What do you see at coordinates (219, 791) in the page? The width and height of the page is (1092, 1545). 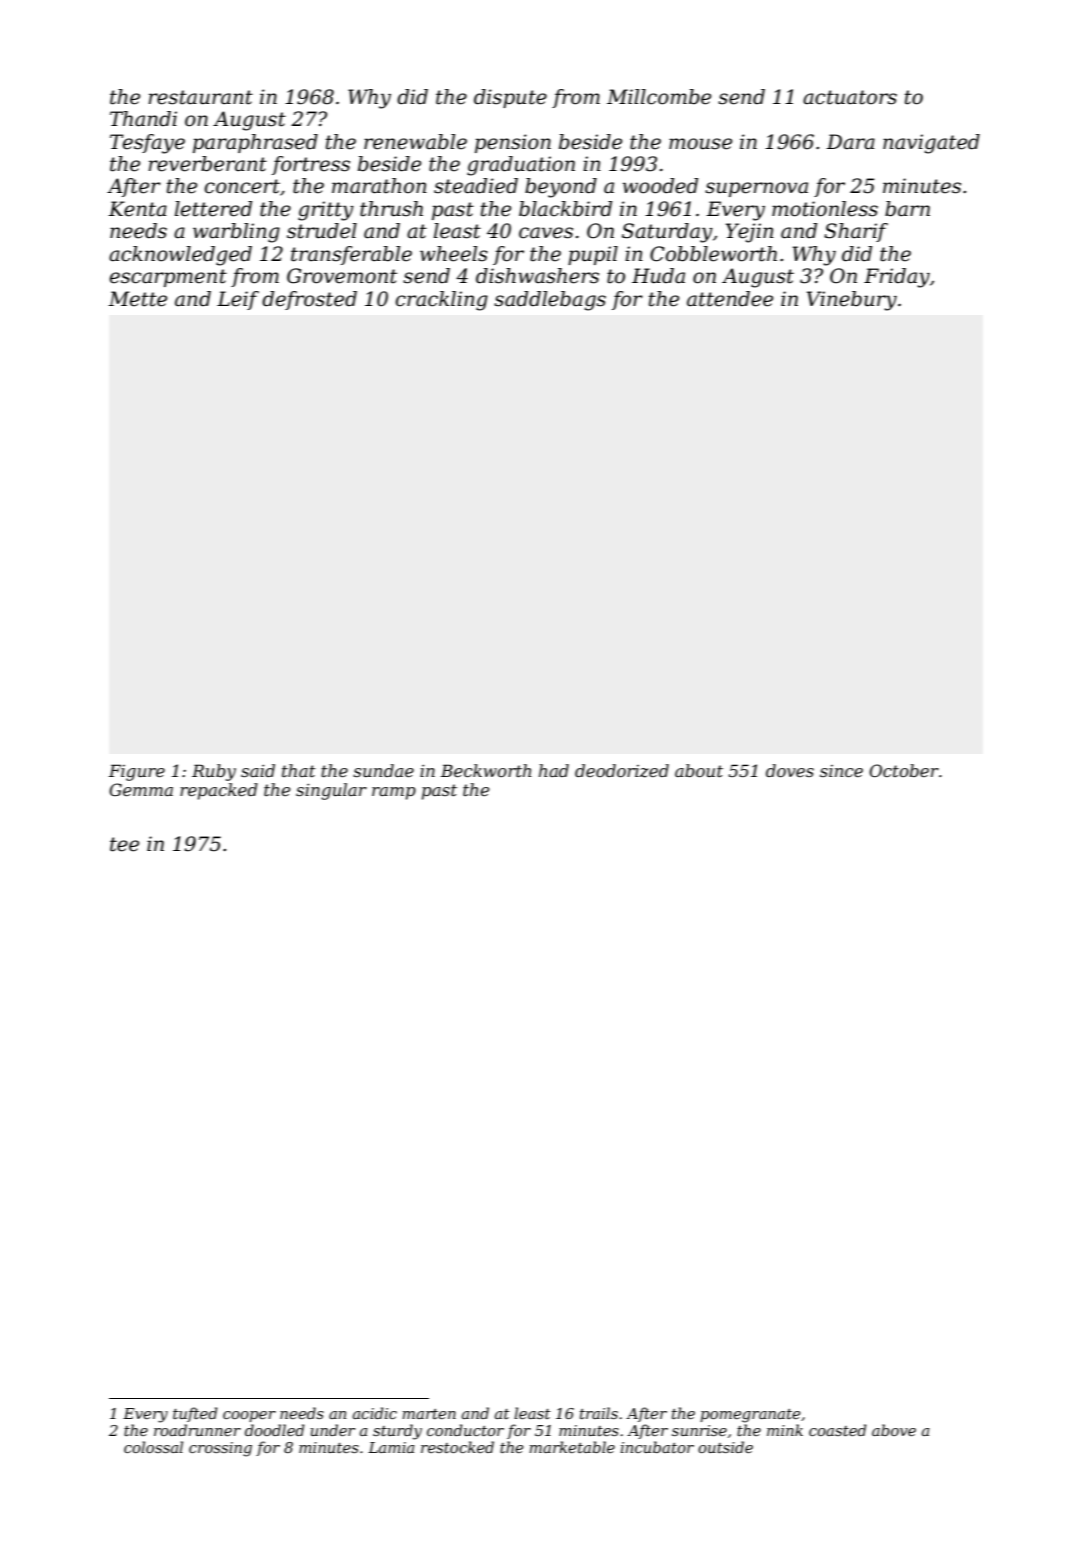 I see `repacked` at bounding box center [219, 791].
